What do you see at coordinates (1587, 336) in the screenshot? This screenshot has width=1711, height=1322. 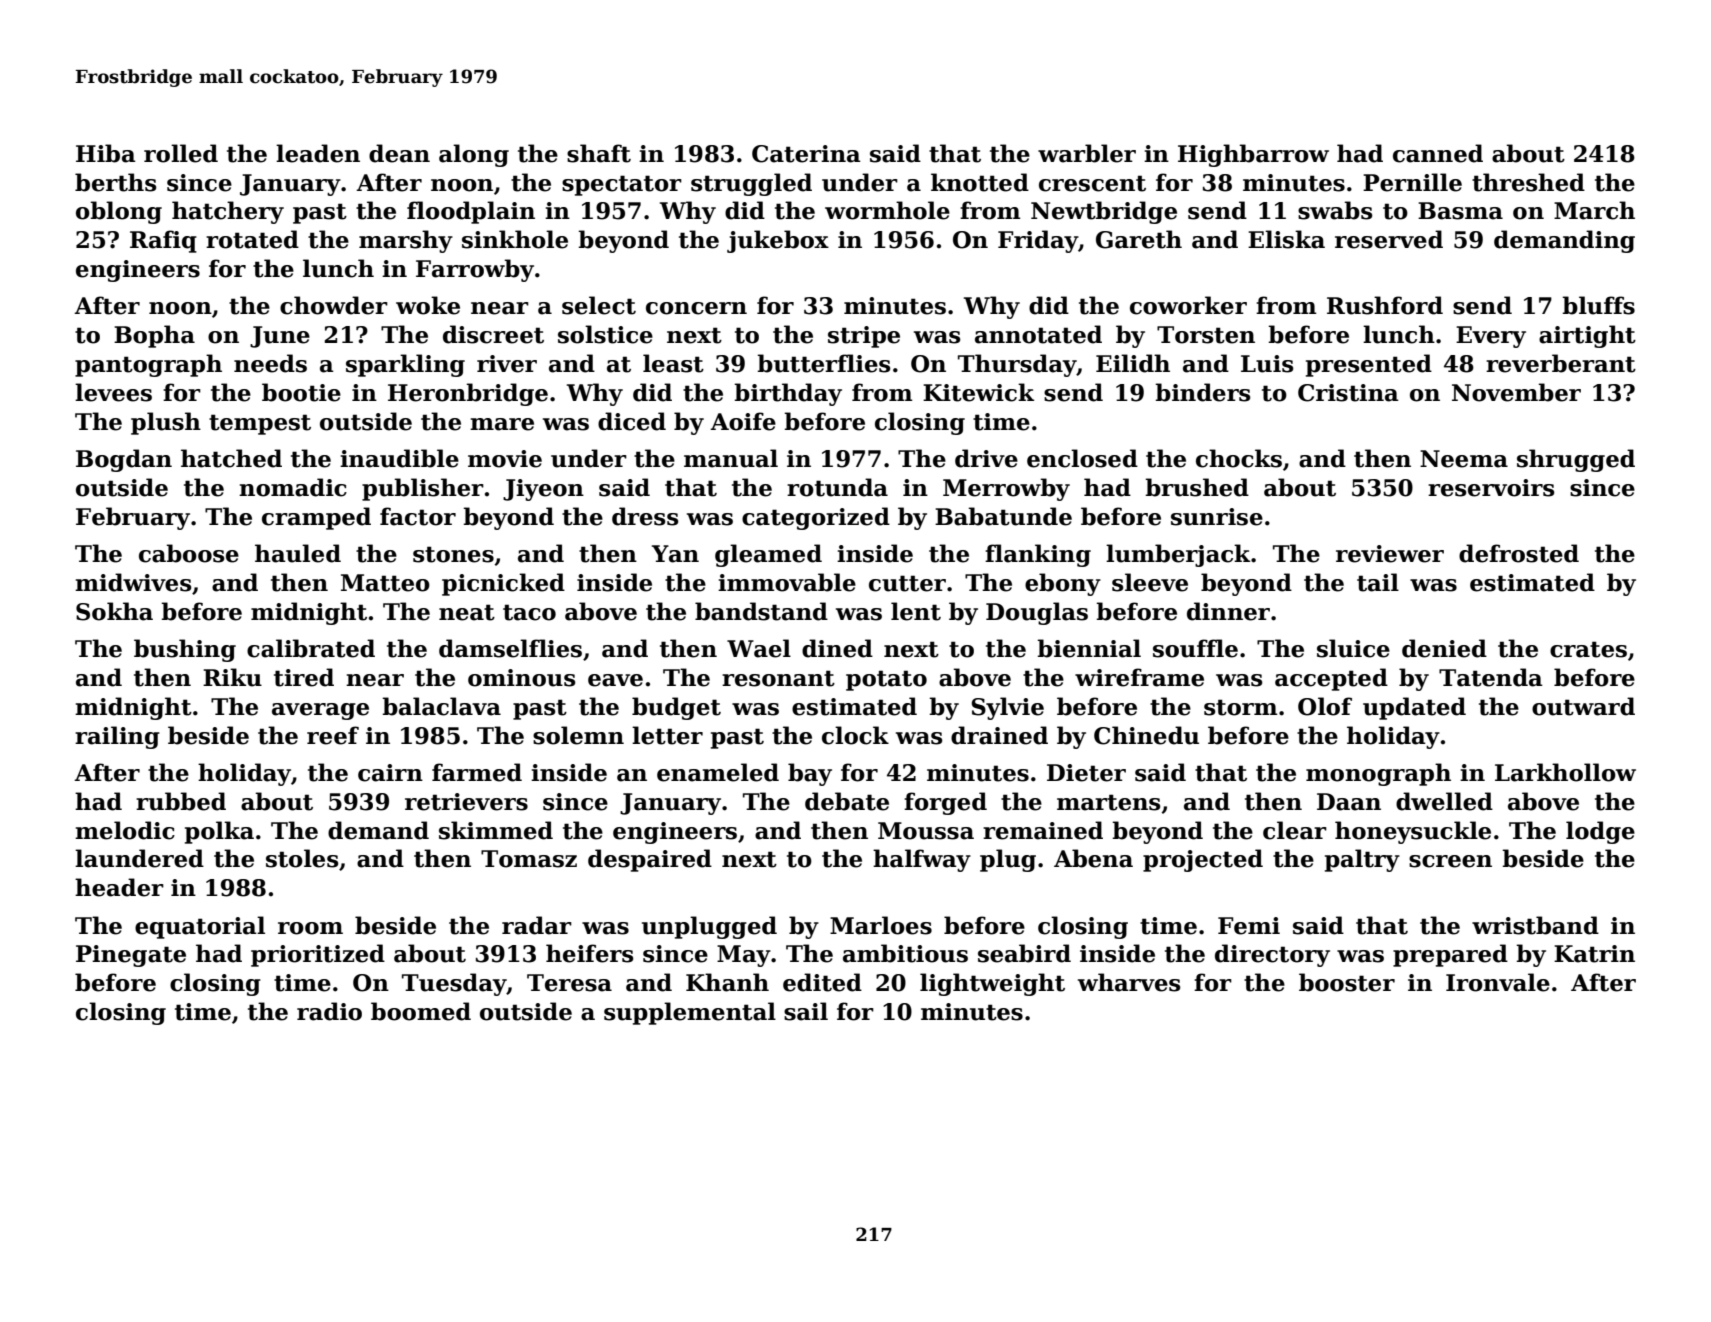 I see `airtight` at bounding box center [1587, 336].
